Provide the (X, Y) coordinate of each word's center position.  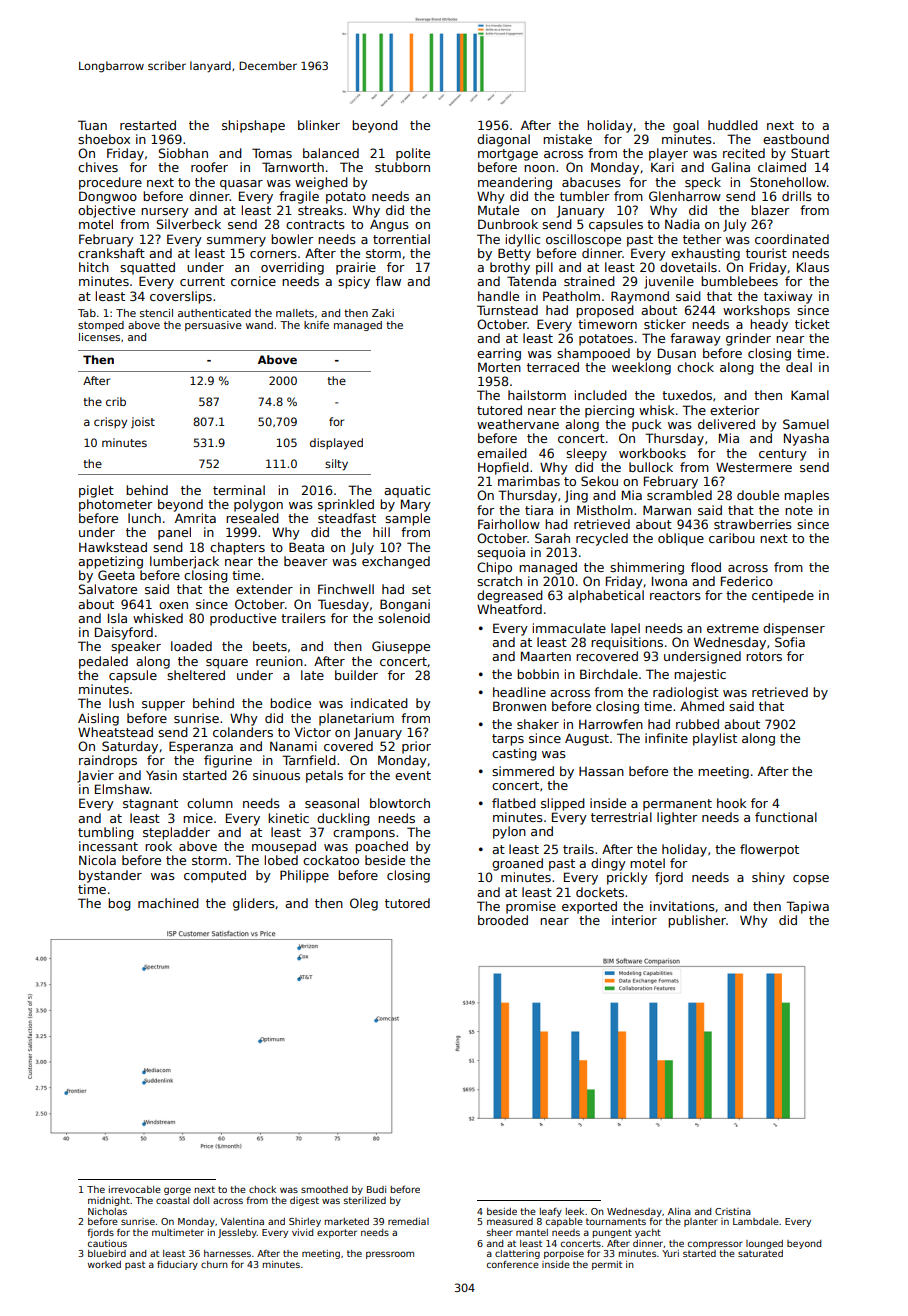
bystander (110, 876)
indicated (379, 703)
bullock (651, 467)
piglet (96, 491)
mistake (567, 139)
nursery (165, 213)
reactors (675, 595)
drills (797, 196)
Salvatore (108, 589)
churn (214, 1264)
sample (407, 519)
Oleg (364, 904)
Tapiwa (807, 907)
